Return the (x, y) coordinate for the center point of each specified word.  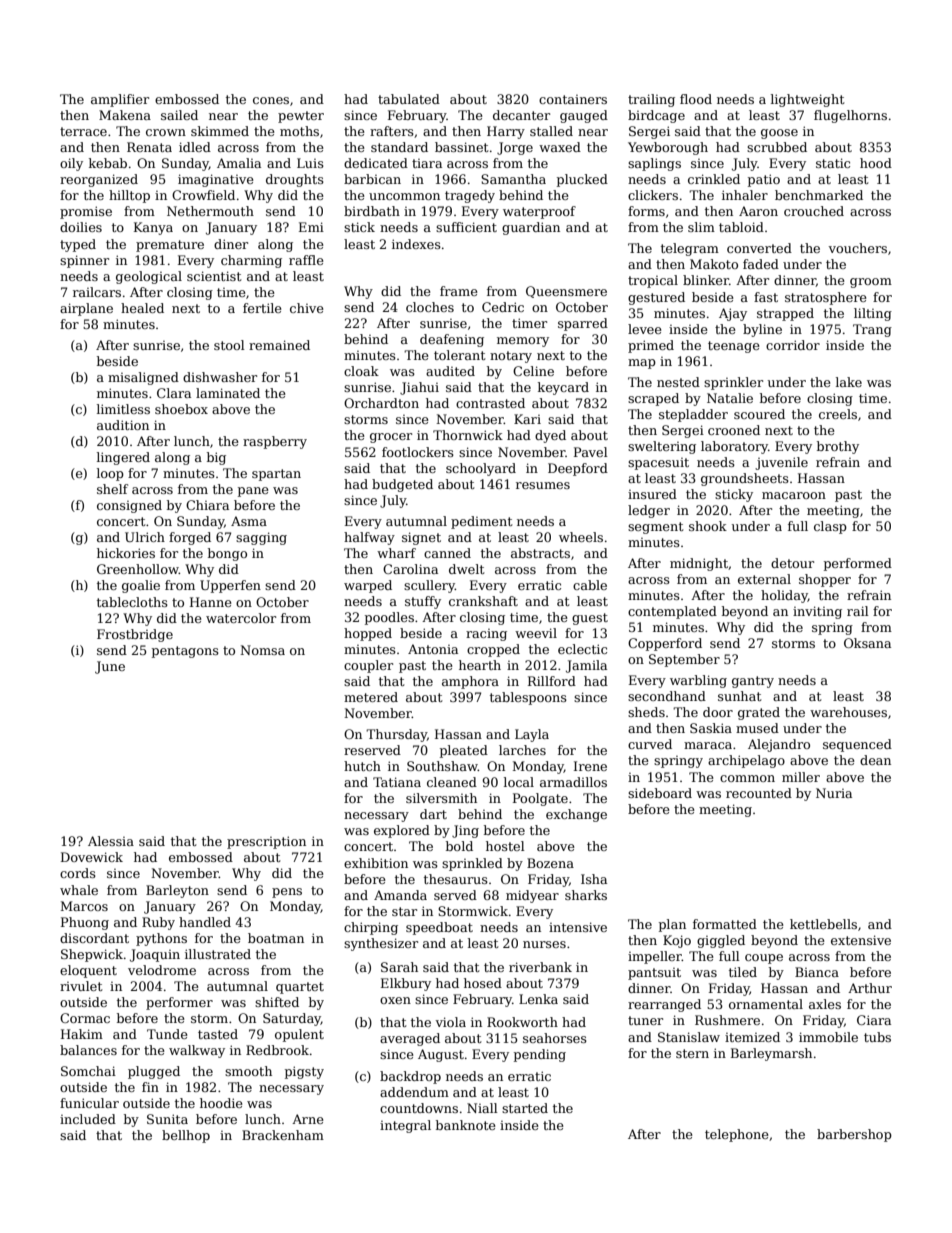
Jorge (515, 148)
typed (78, 245)
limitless (123, 409)
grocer (391, 438)
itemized (752, 1037)
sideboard (660, 793)
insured (652, 494)
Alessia (111, 841)
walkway (197, 1051)
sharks (586, 895)
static (833, 163)
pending (540, 1055)
